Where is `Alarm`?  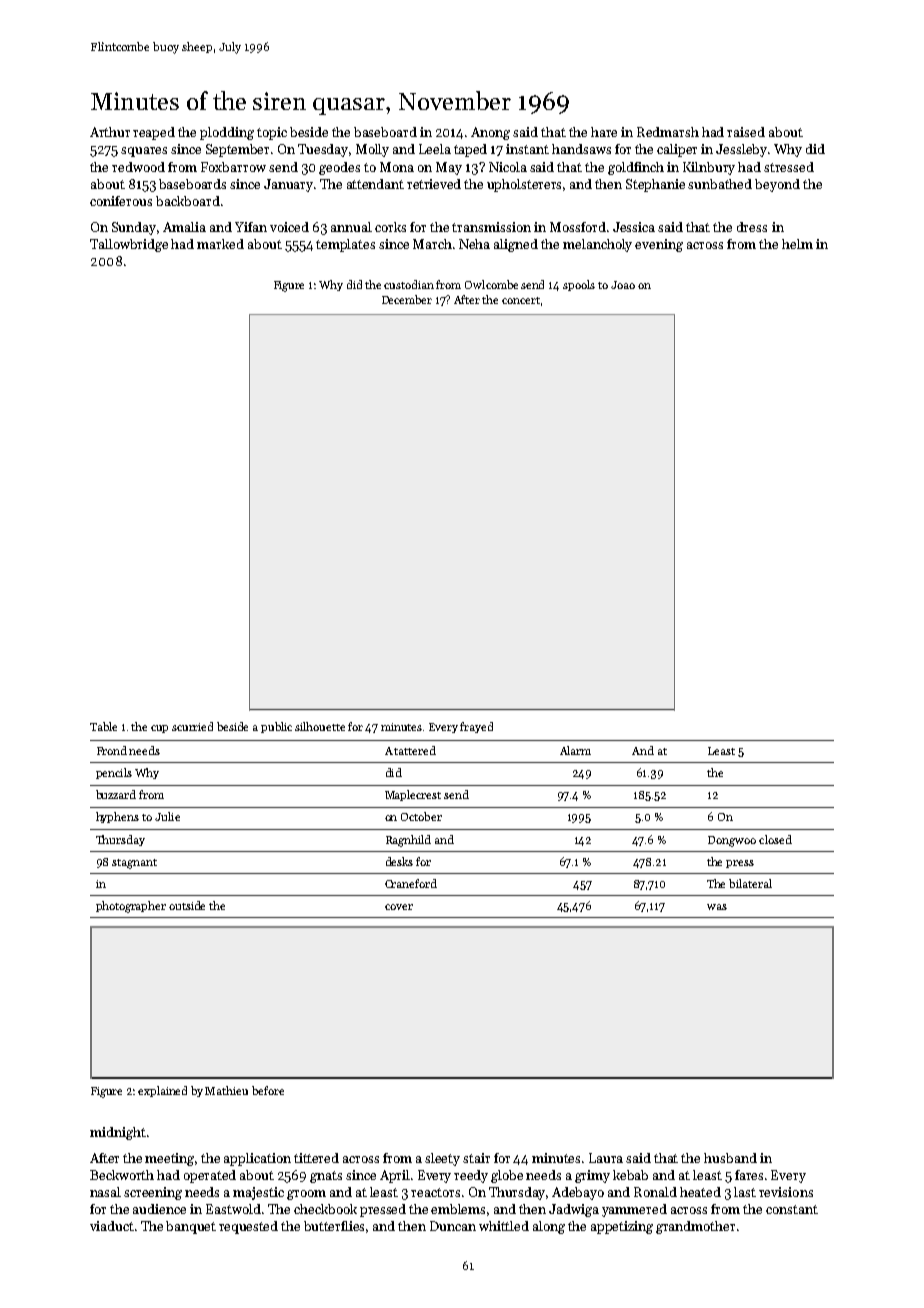 Alarm is located at coordinates (575, 750).
